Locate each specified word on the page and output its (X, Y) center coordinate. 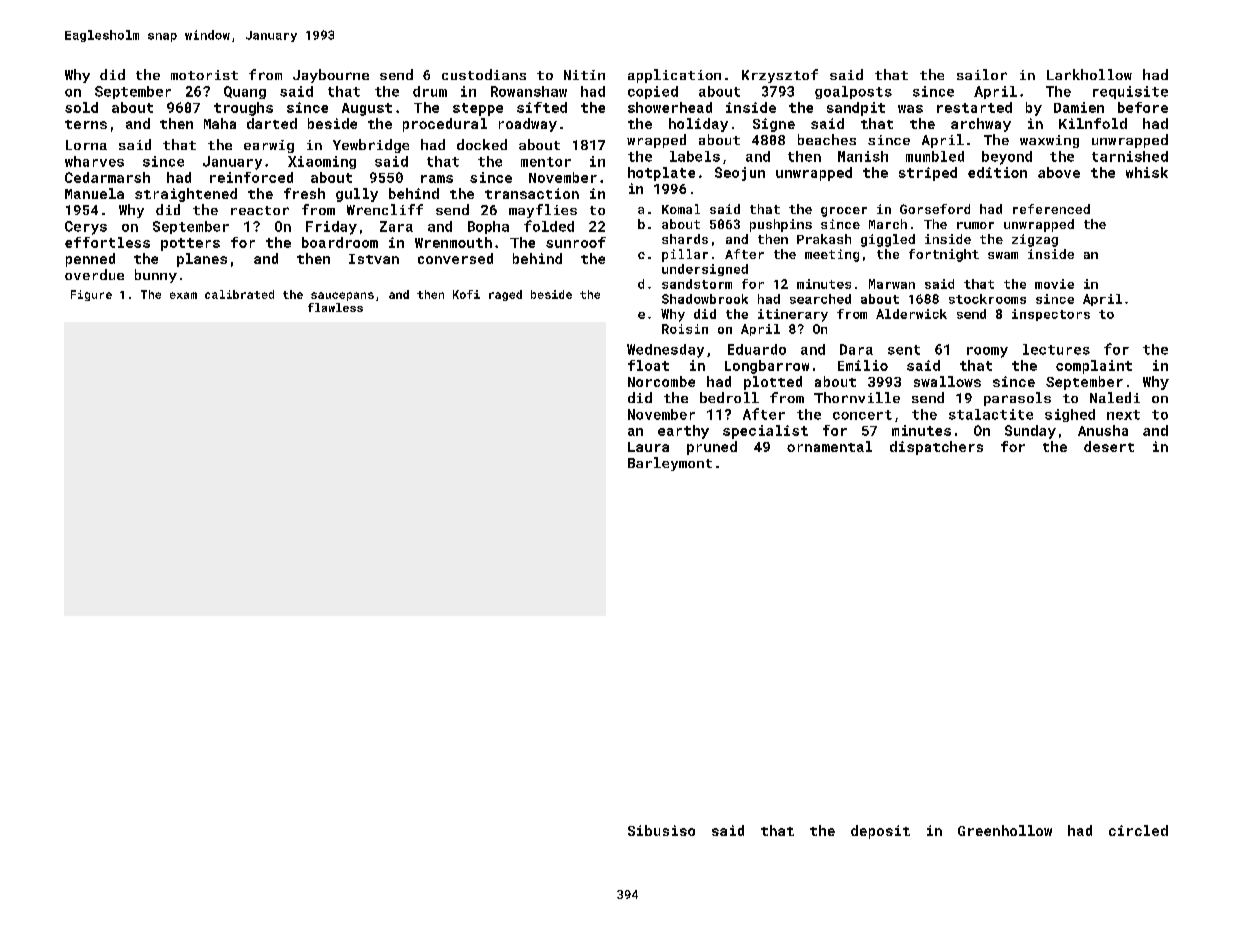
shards (685, 239)
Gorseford (935, 209)
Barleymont (670, 464)
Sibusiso (661, 830)
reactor (260, 210)
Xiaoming (322, 162)
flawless (335, 307)
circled (1138, 830)
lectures (1056, 349)
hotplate (661, 174)
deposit (880, 832)
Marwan (892, 284)
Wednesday (665, 351)
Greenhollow (1005, 830)
